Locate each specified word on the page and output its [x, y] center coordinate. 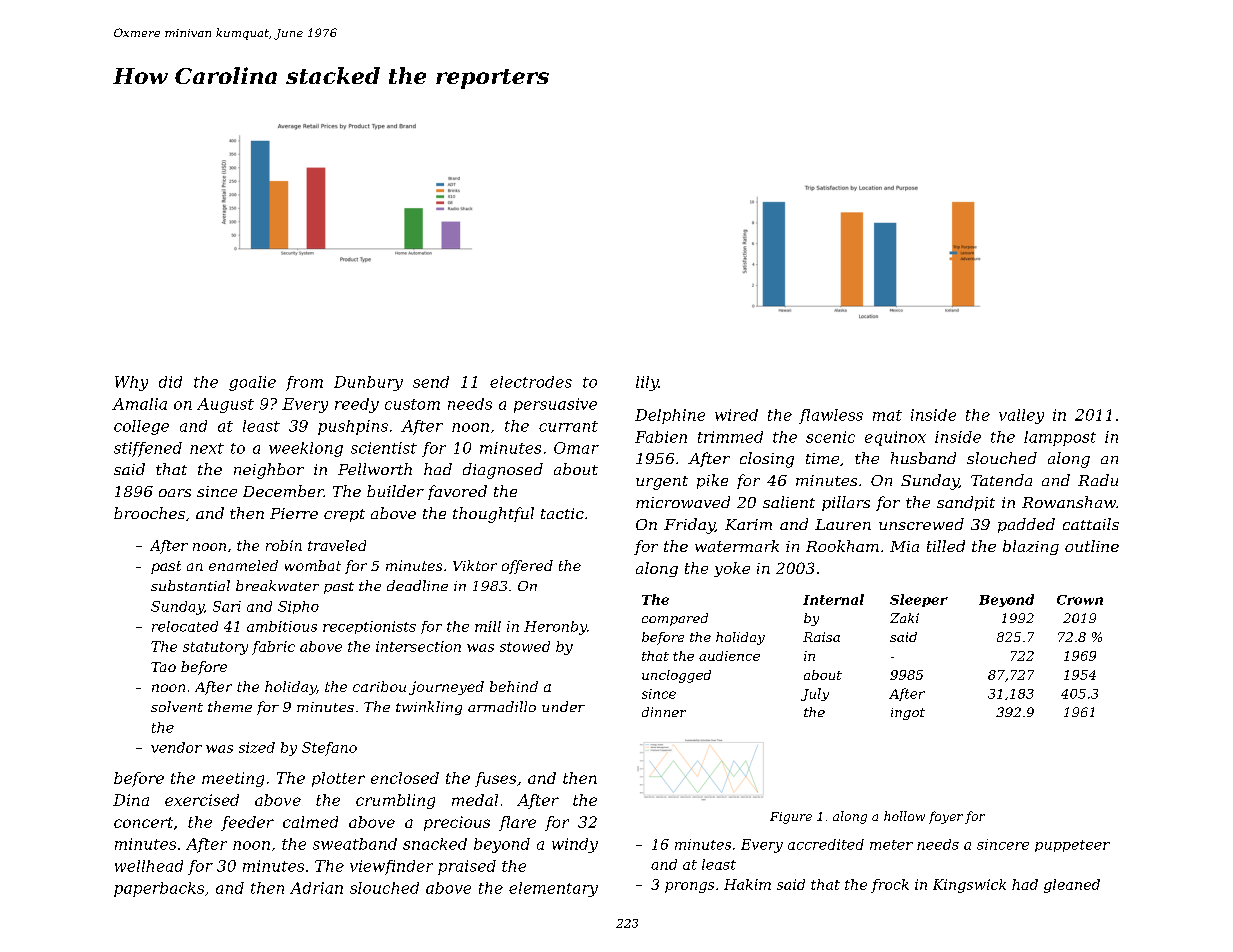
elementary [553, 889]
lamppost [1060, 438]
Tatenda [1001, 480]
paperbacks [159, 889]
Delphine [670, 416]
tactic [562, 513]
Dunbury [368, 383]
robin [284, 545]
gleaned [1072, 886]
